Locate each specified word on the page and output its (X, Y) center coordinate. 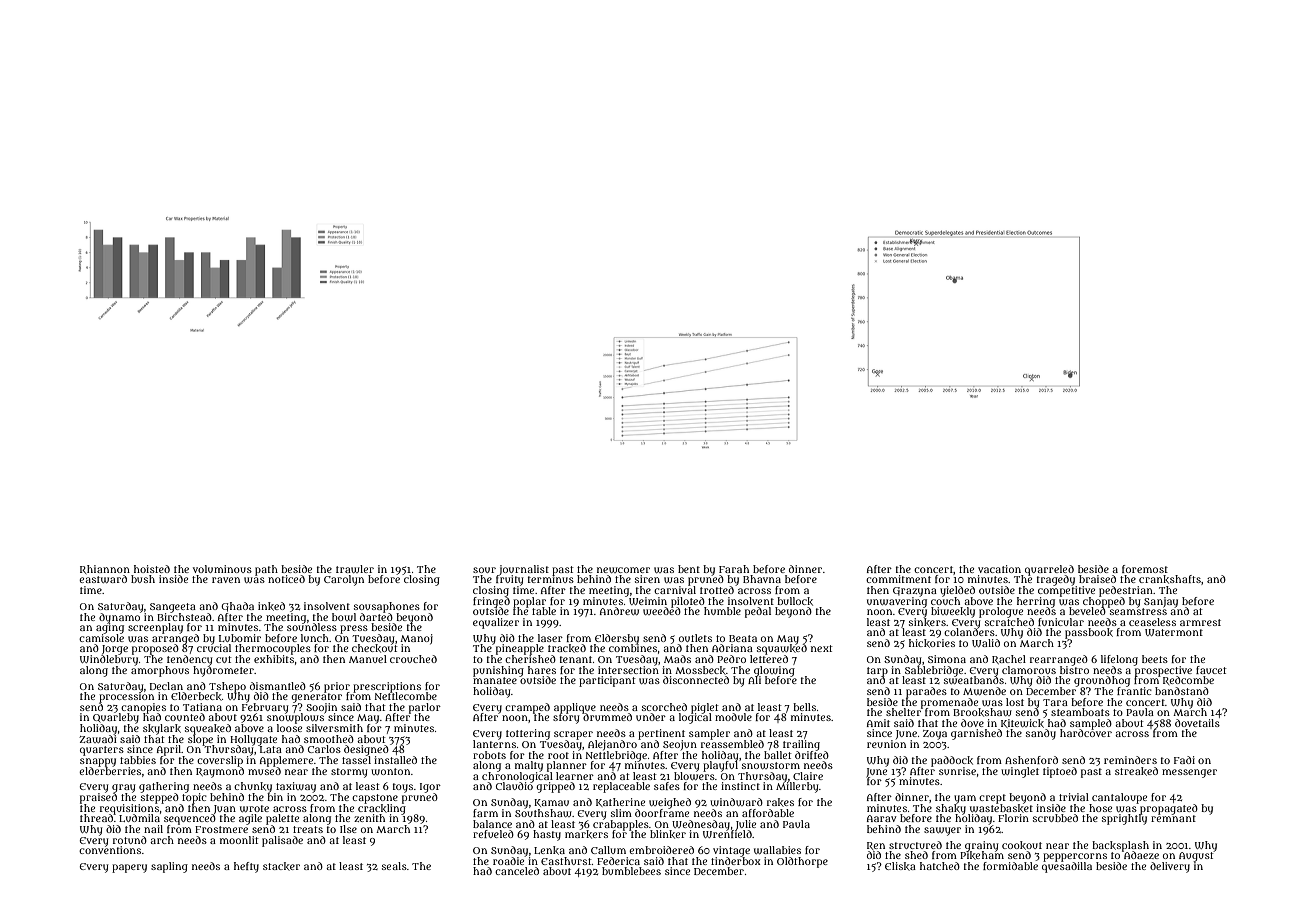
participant (607, 681)
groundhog (1102, 681)
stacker (281, 866)
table (544, 611)
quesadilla (1067, 867)
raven (226, 580)
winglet (1020, 772)
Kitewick (1022, 723)
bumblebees (631, 871)
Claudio (514, 786)
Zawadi (98, 739)
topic (194, 798)
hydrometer (223, 671)
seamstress (1138, 611)
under (651, 717)
